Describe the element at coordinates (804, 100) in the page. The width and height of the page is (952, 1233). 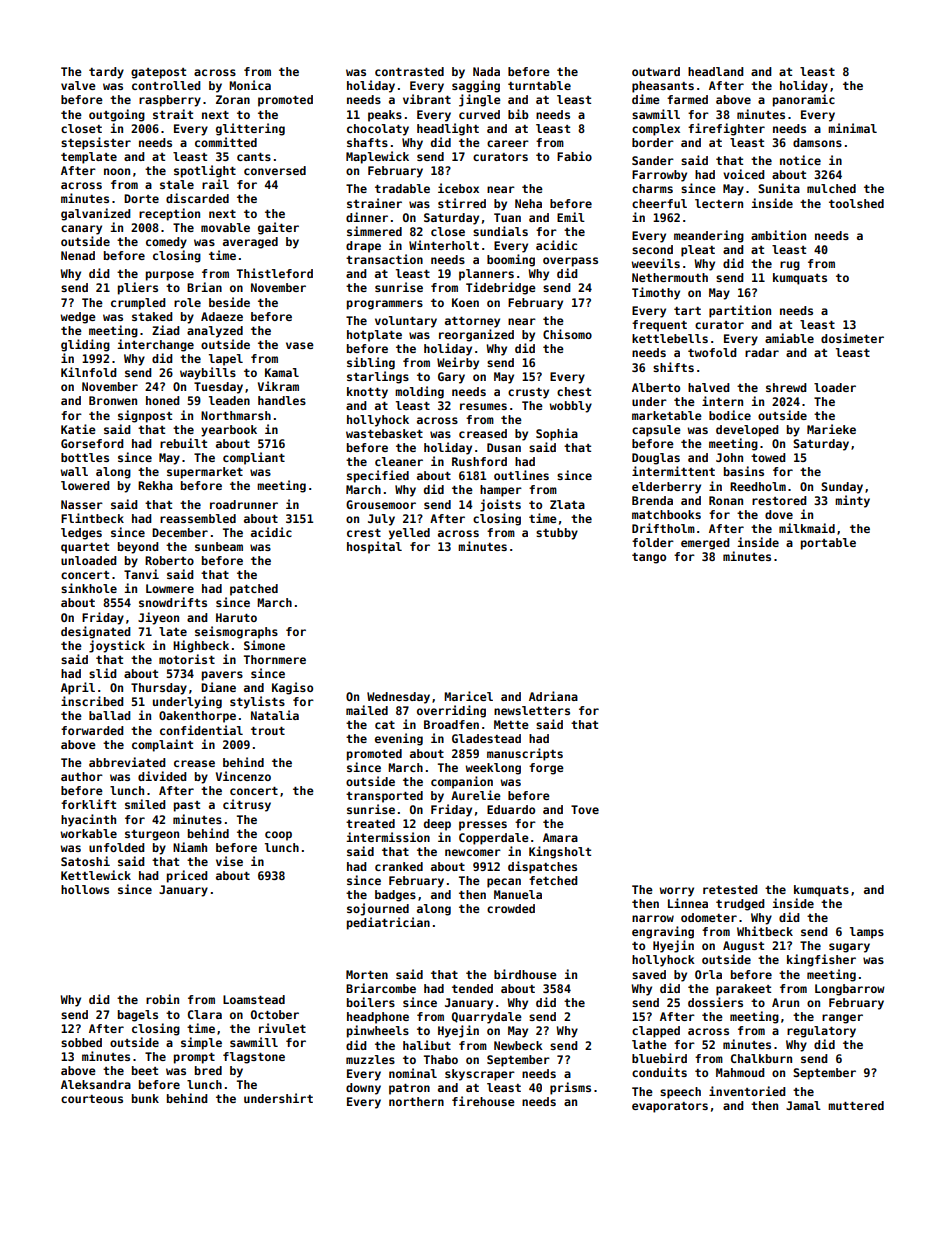
I see `panoramic` at that location.
